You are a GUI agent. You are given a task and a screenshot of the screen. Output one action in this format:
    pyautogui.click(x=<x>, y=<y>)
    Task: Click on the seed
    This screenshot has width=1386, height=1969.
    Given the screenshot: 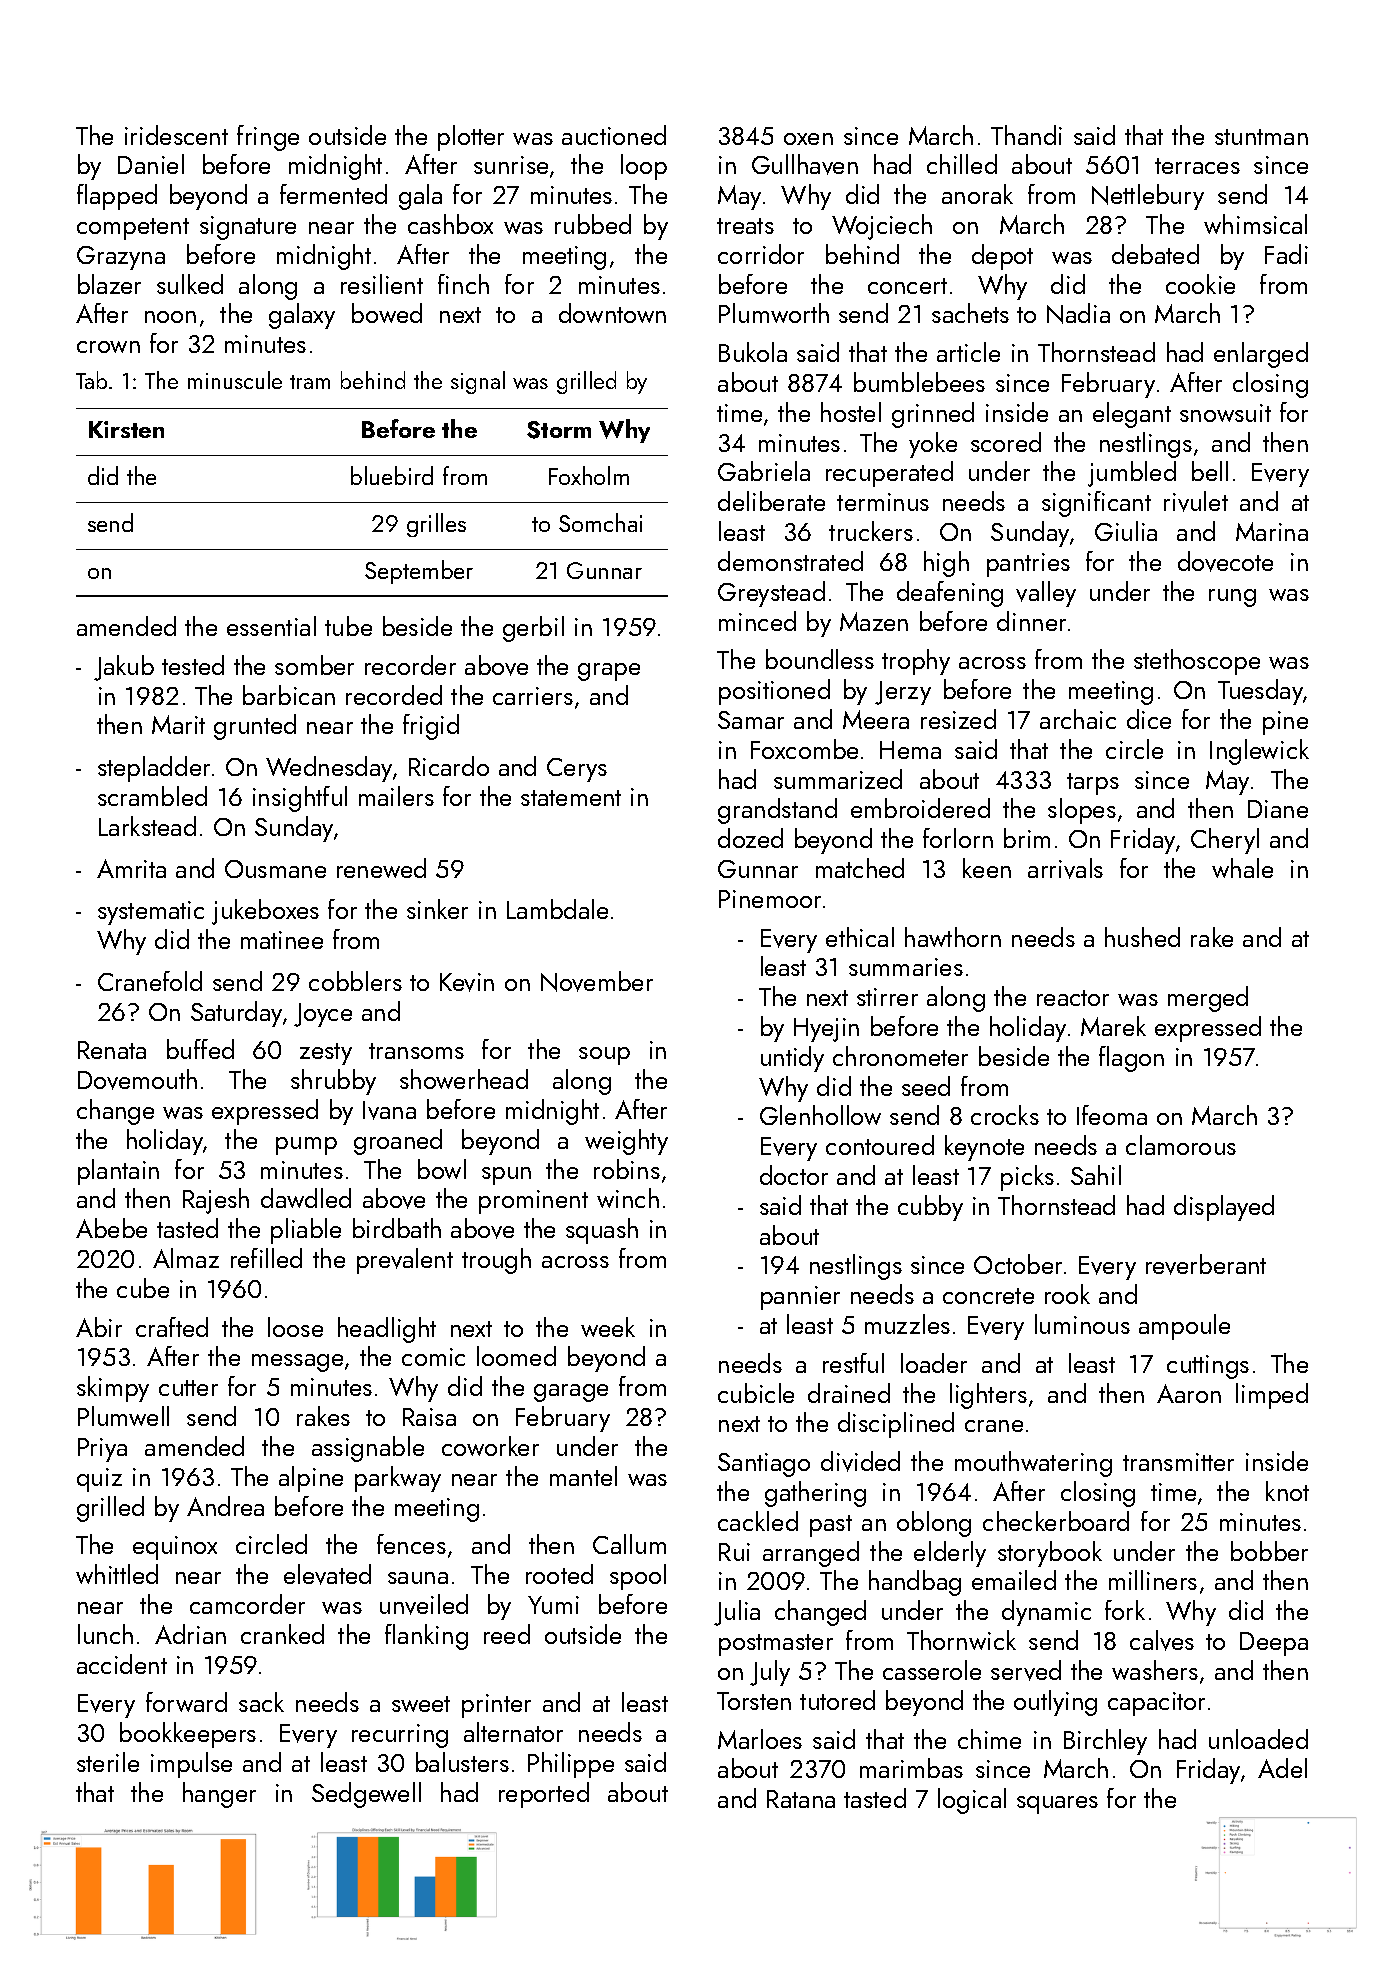 What is the action you would take?
    pyautogui.click(x=926, y=1086)
